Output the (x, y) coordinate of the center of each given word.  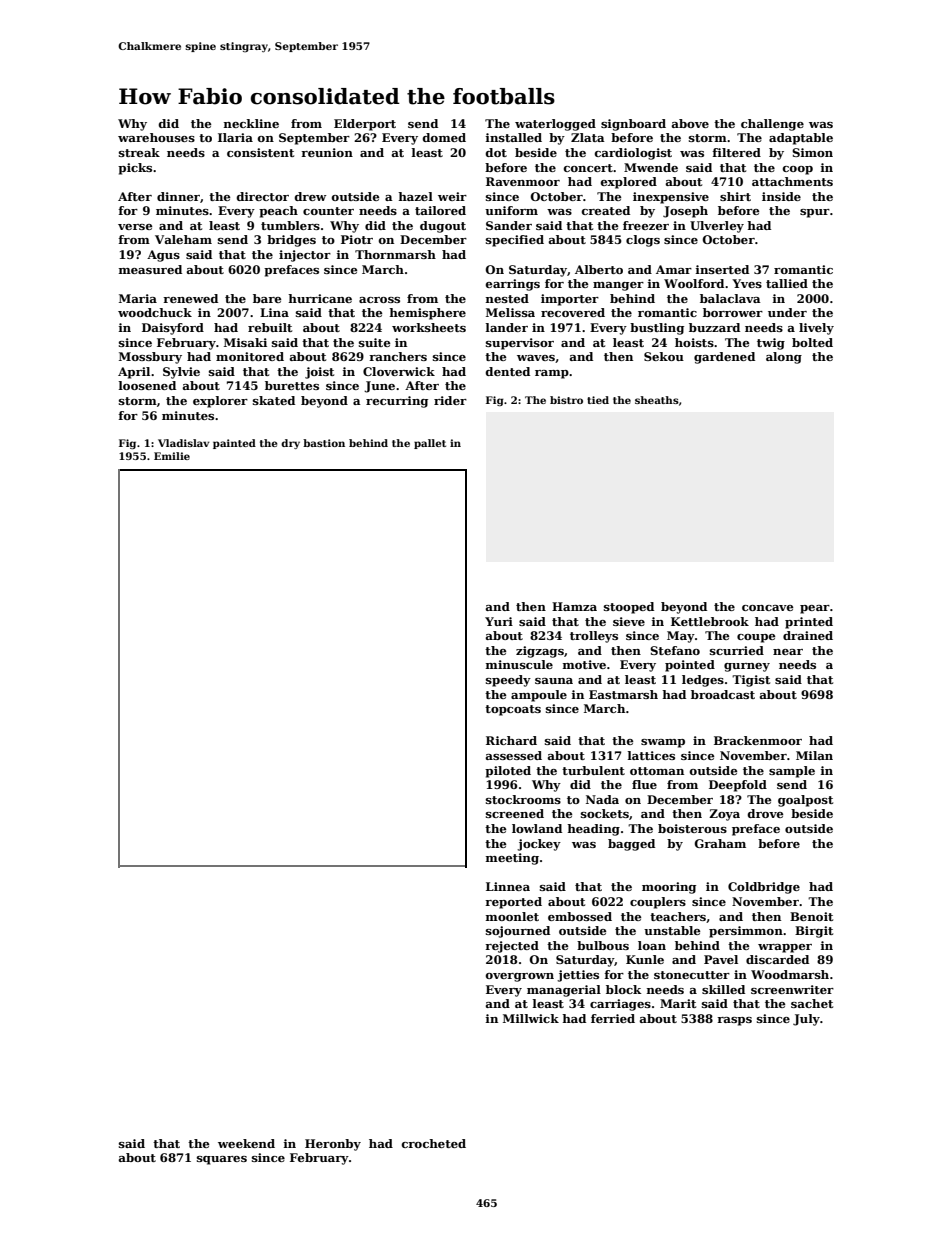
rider (450, 400)
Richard (511, 740)
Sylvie (181, 373)
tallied (787, 283)
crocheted (434, 1143)
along (784, 358)
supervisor (520, 344)
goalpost (805, 801)
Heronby (333, 1145)
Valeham (183, 239)
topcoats (513, 710)
